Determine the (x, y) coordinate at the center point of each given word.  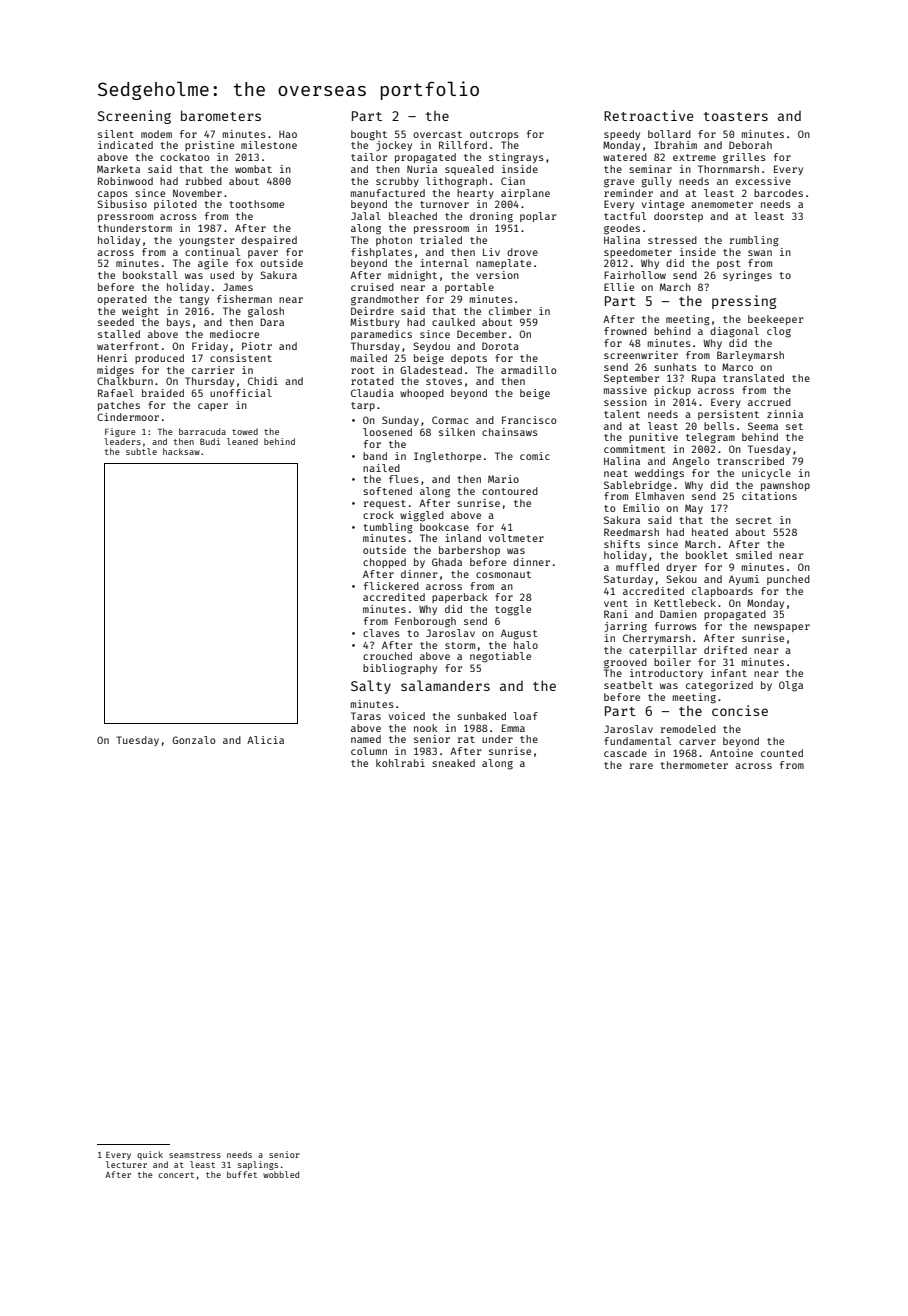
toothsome (256, 204)
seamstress (195, 1155)
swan (760, 253)
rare (641, 766)
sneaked (453, 763)
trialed (441, 240)
